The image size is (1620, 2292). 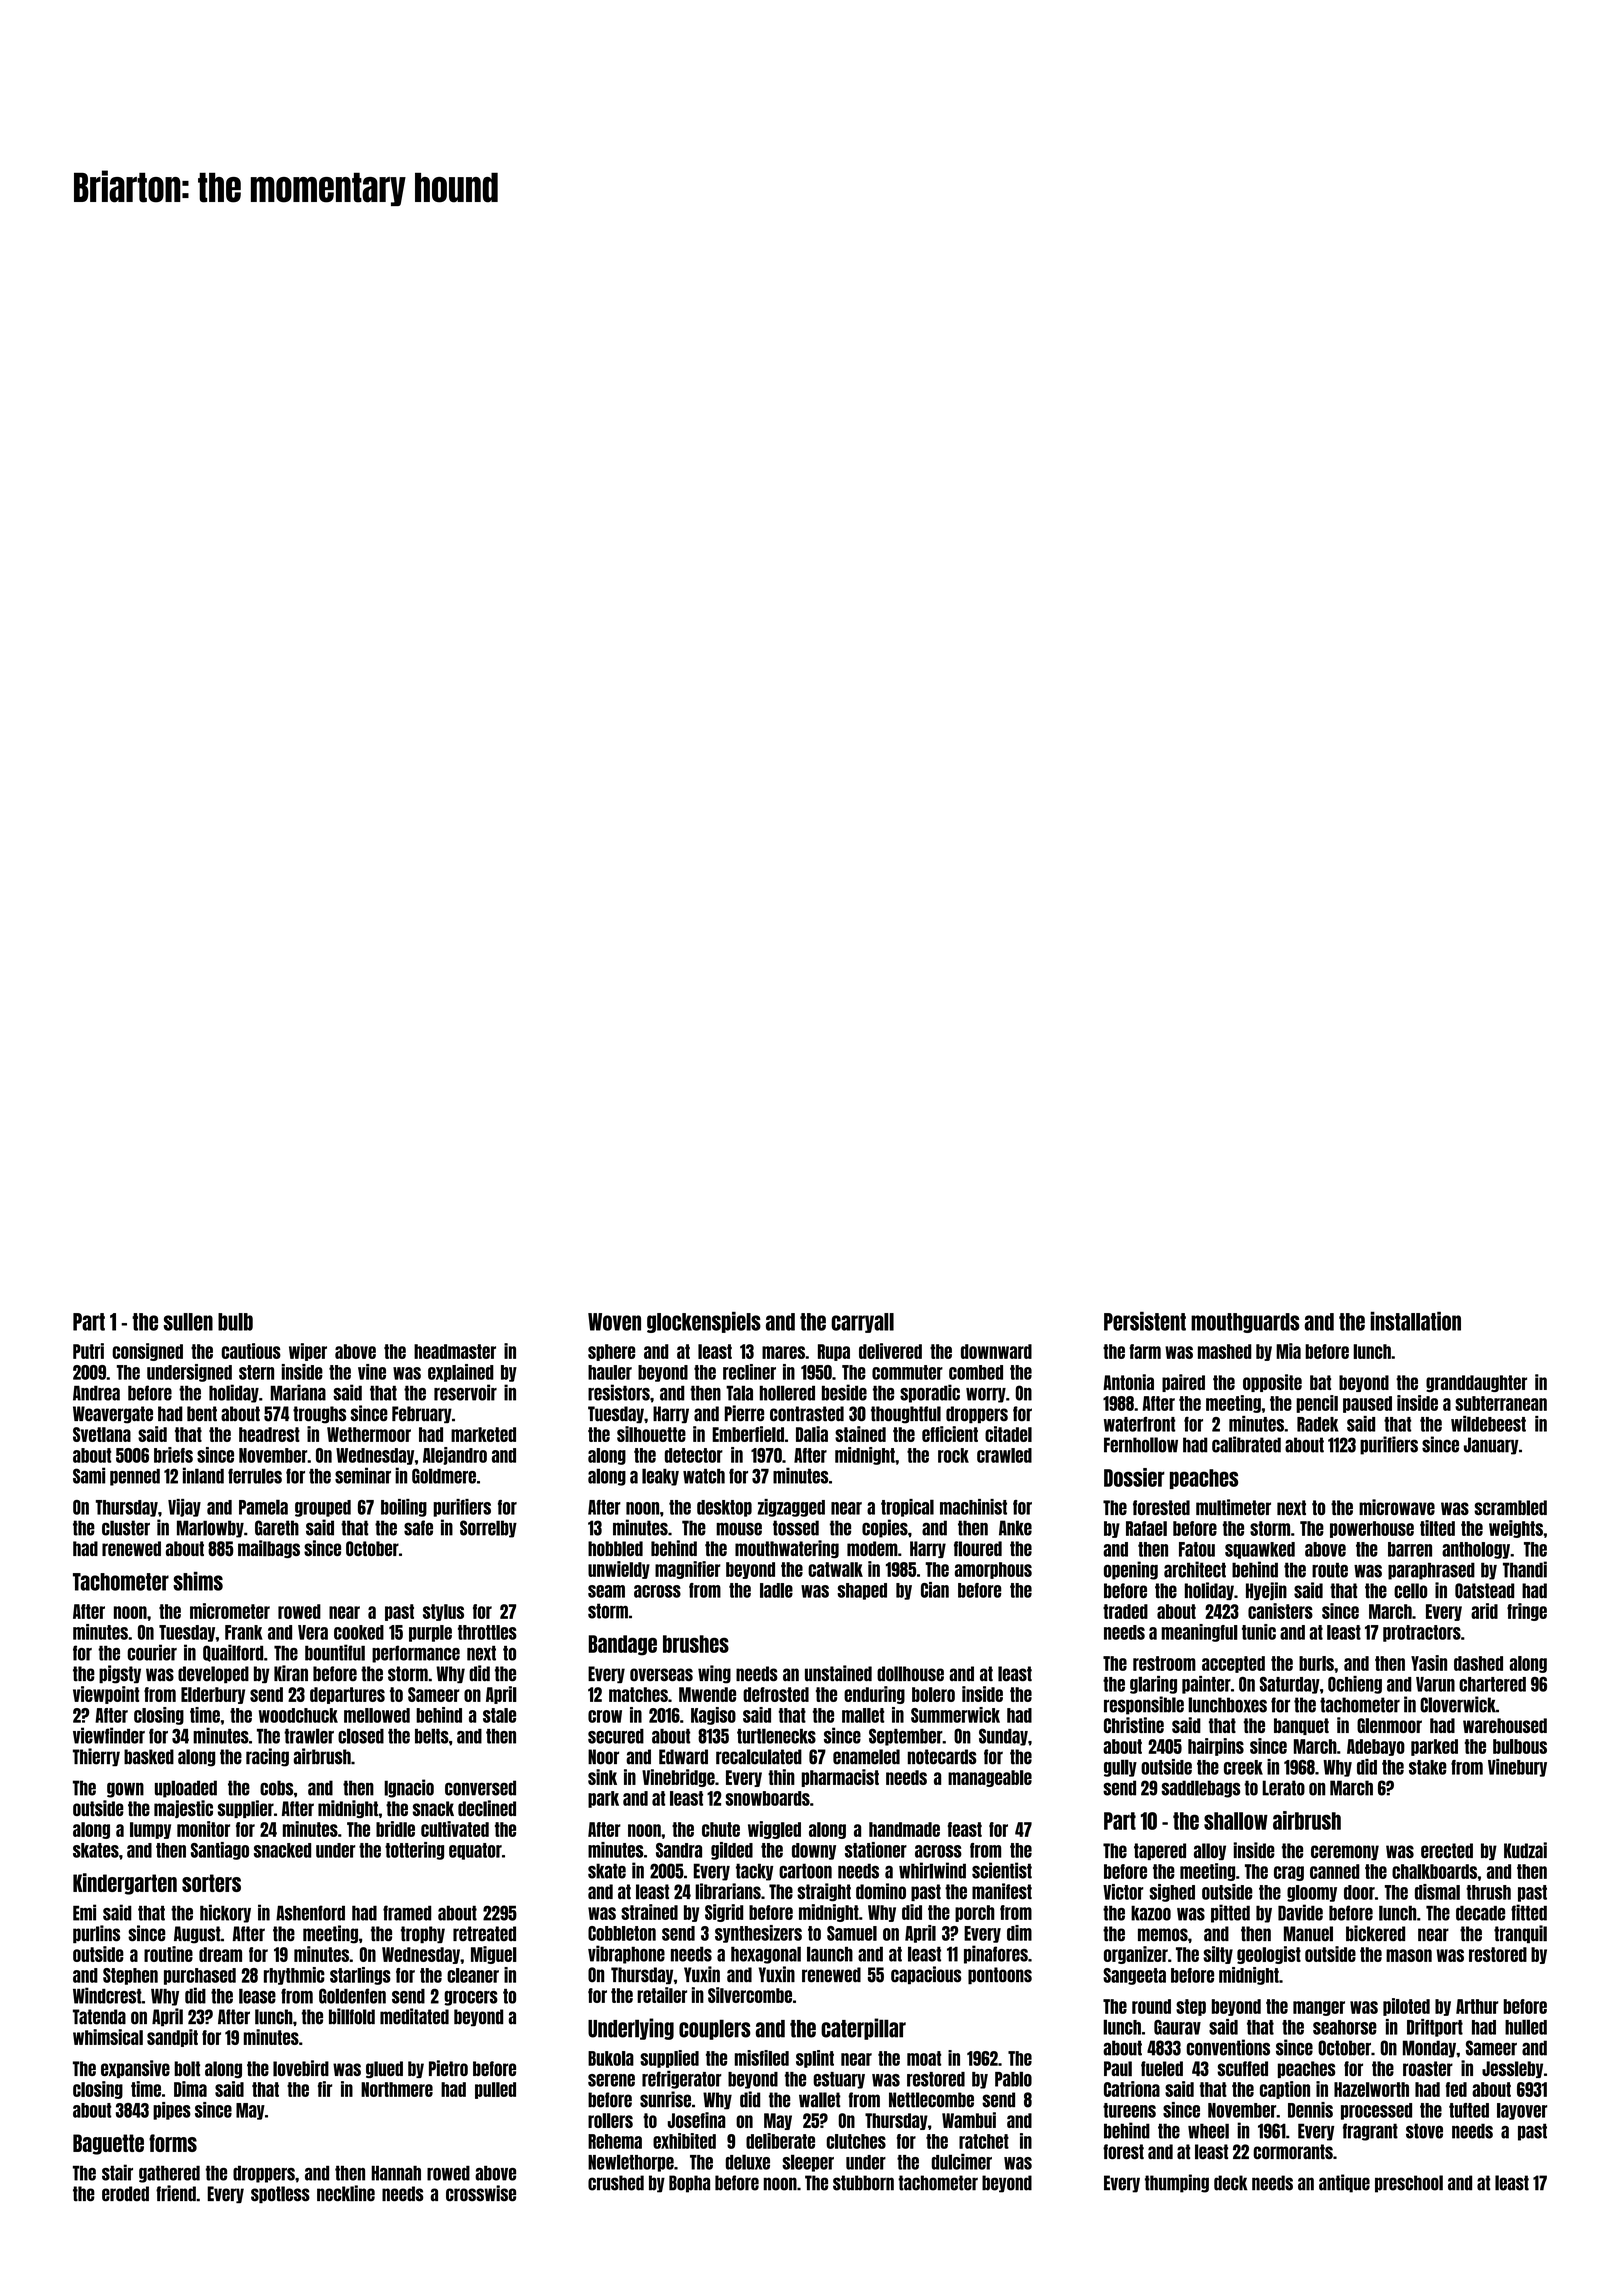 I want to click on lease, so click(x=257, y=1996).
